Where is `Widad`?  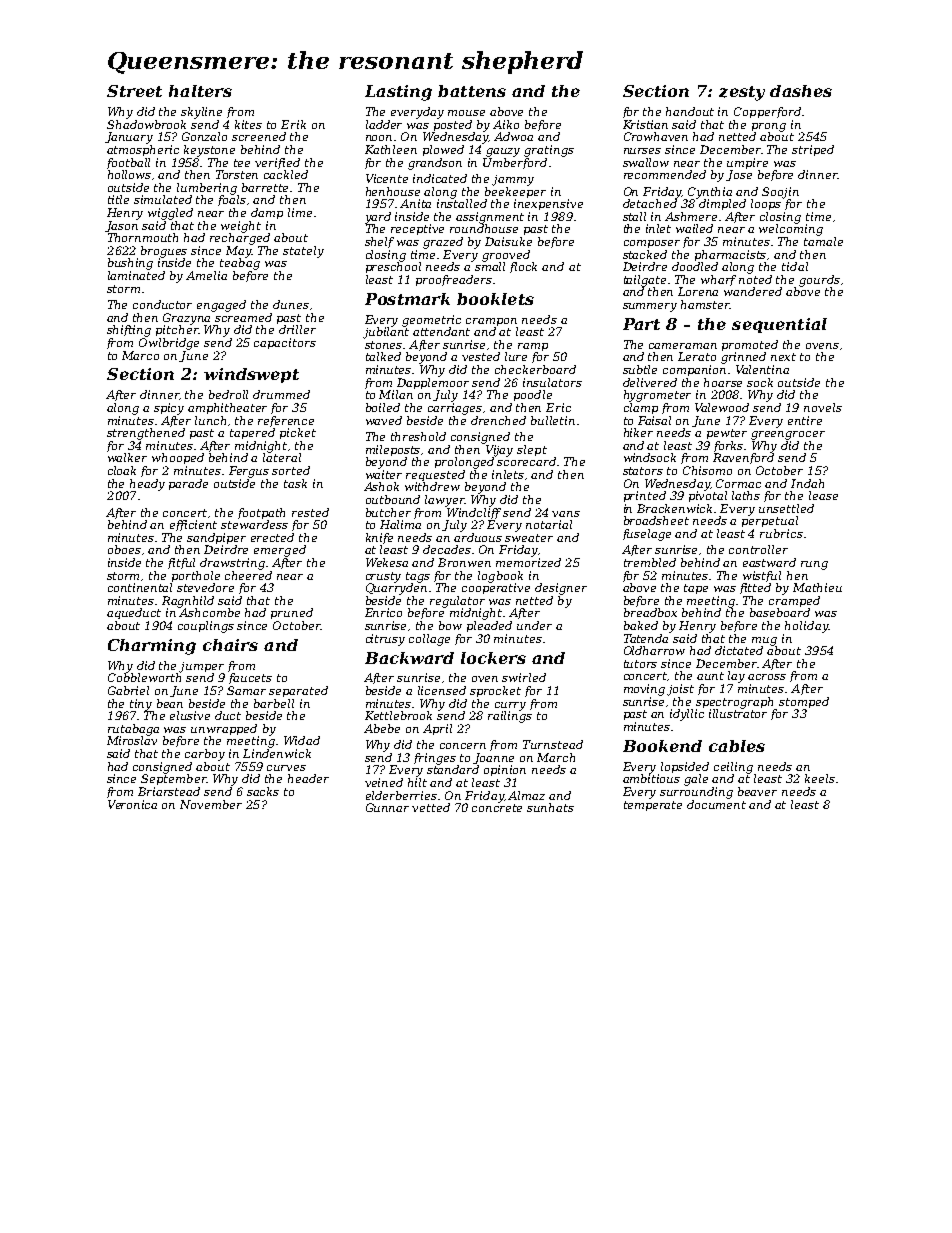
Widad is located at coordinates (302, 740).
